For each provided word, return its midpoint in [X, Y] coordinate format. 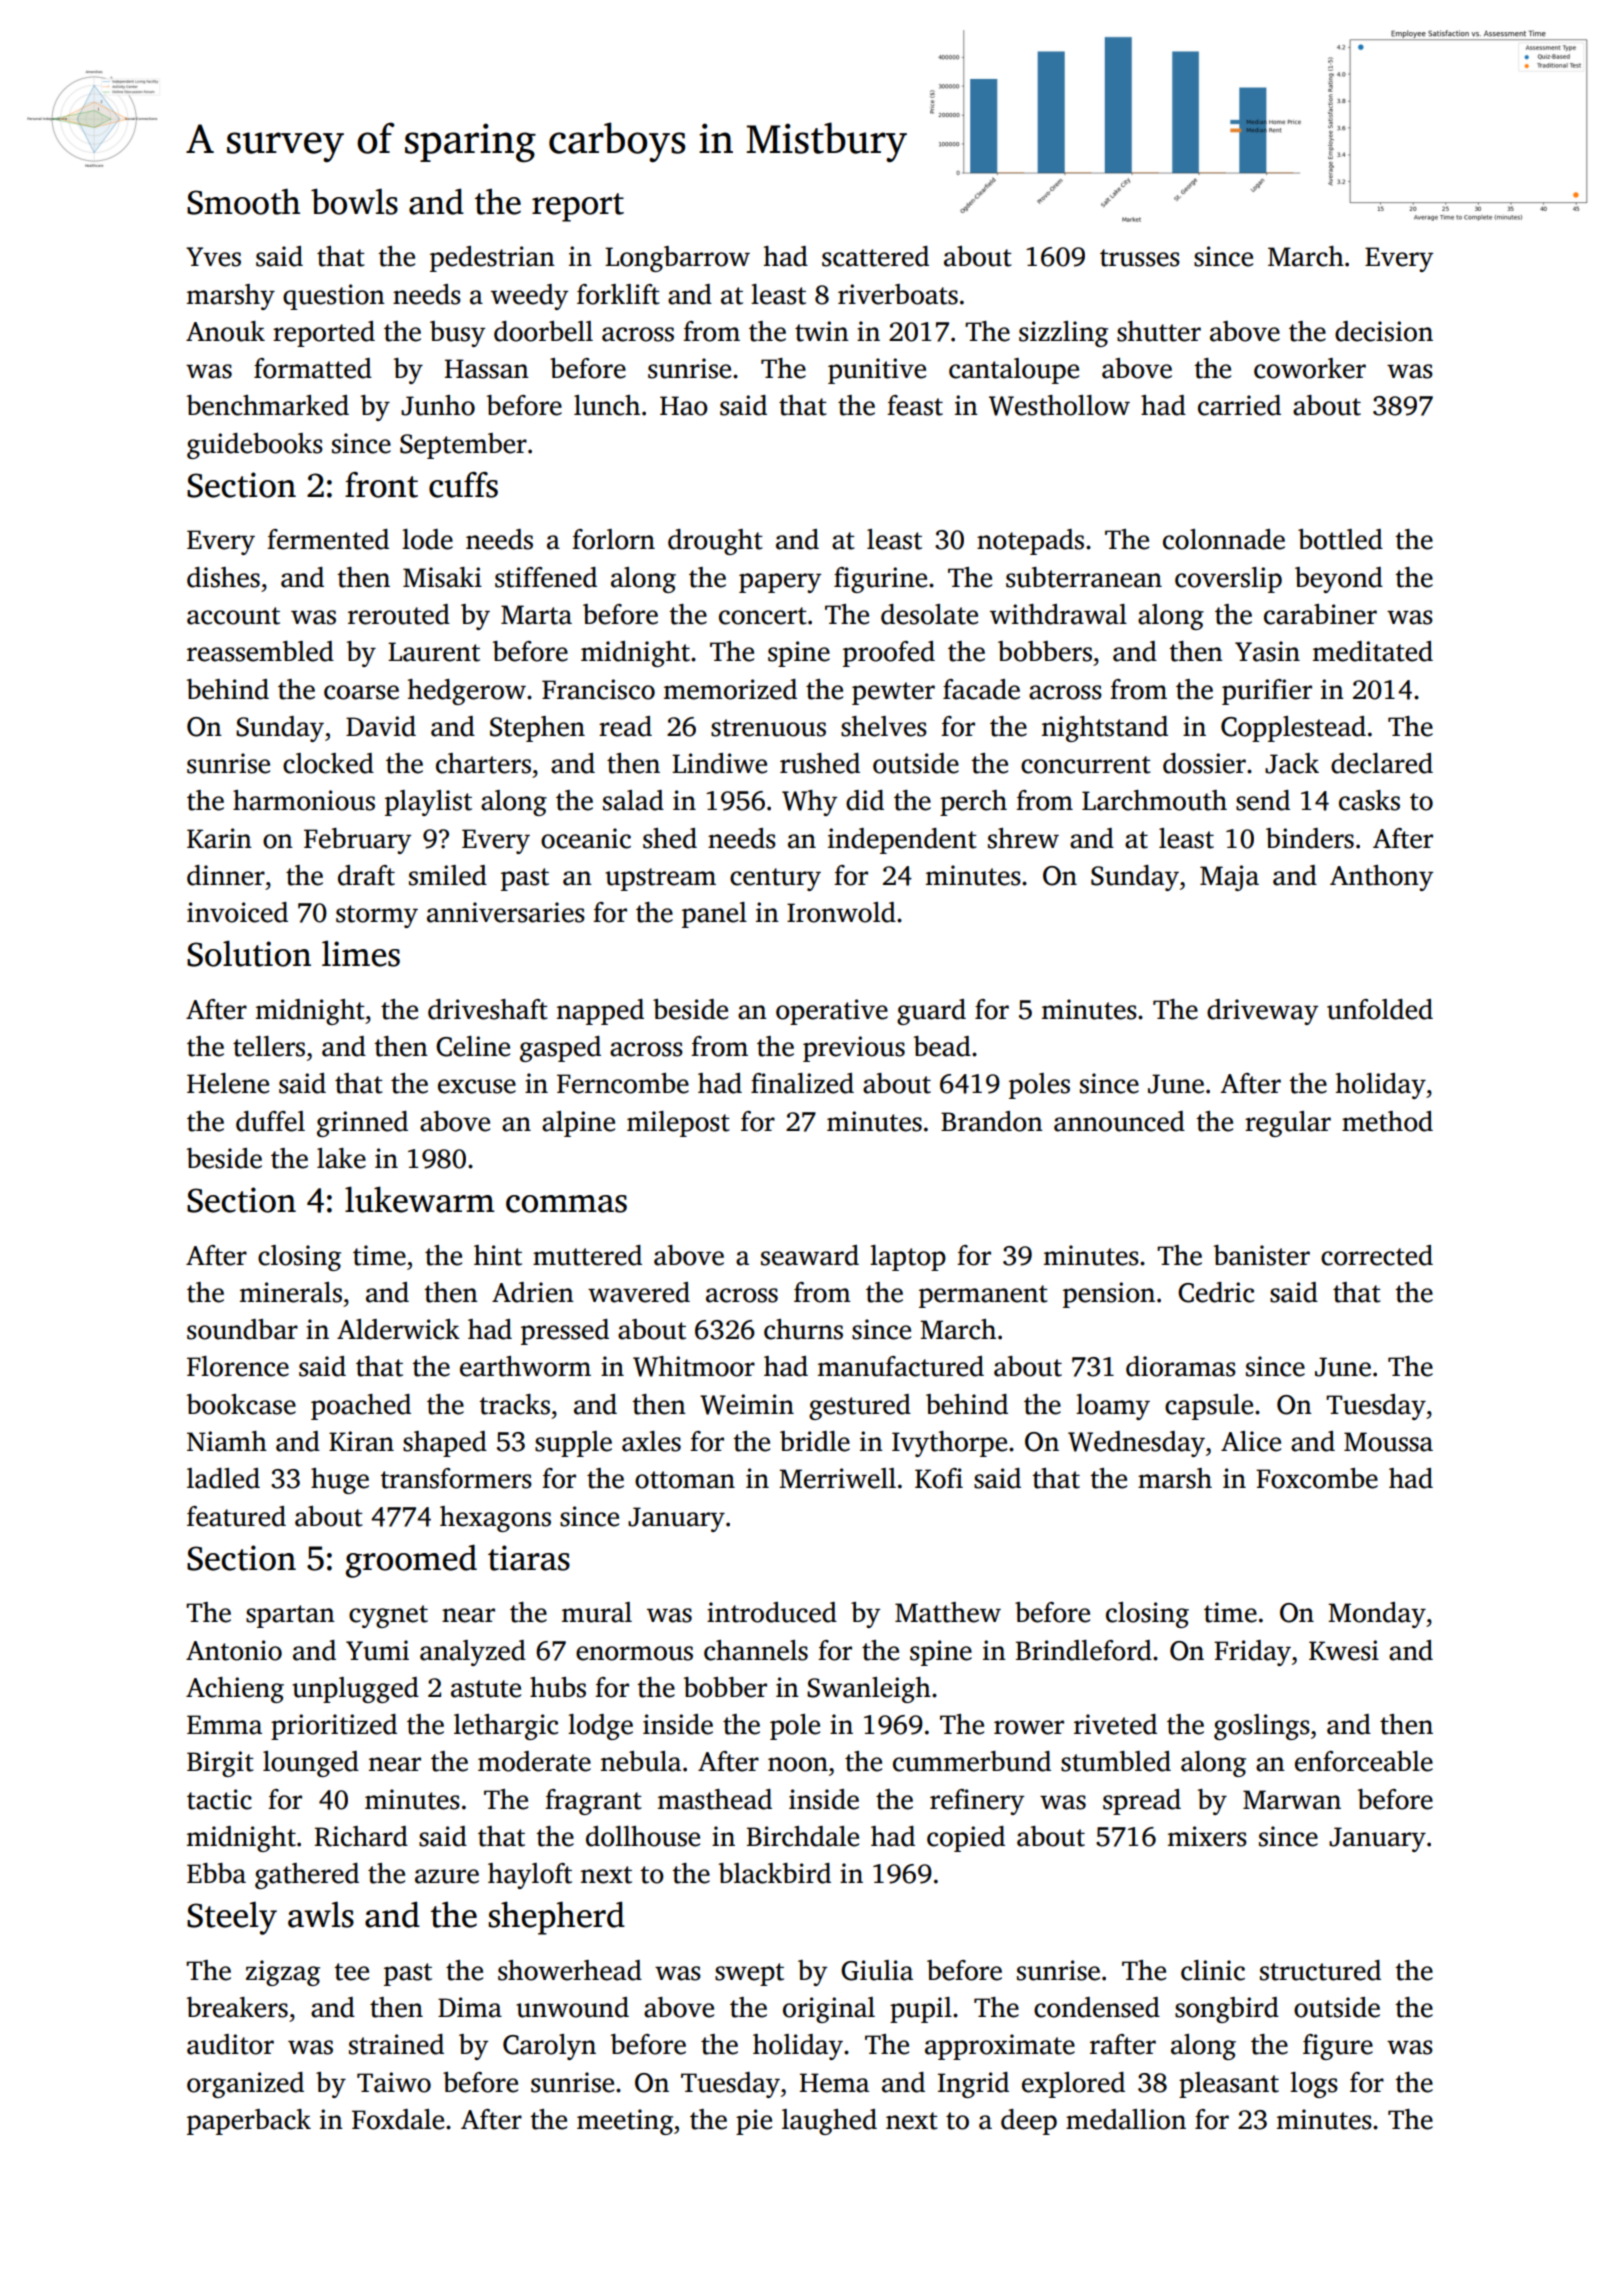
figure [1338, 2047]
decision [1384, 331]
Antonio [234, 1650]
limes [361, 954]
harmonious [304, 800]
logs [1314, 2085]
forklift [618, 294]
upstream [660, 879]
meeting [625, 2122]
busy [457, 334]
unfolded [1380, 1009]
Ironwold [841, 912]
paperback [249, 2122]
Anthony [1381, 878]
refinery [977, 1802]
